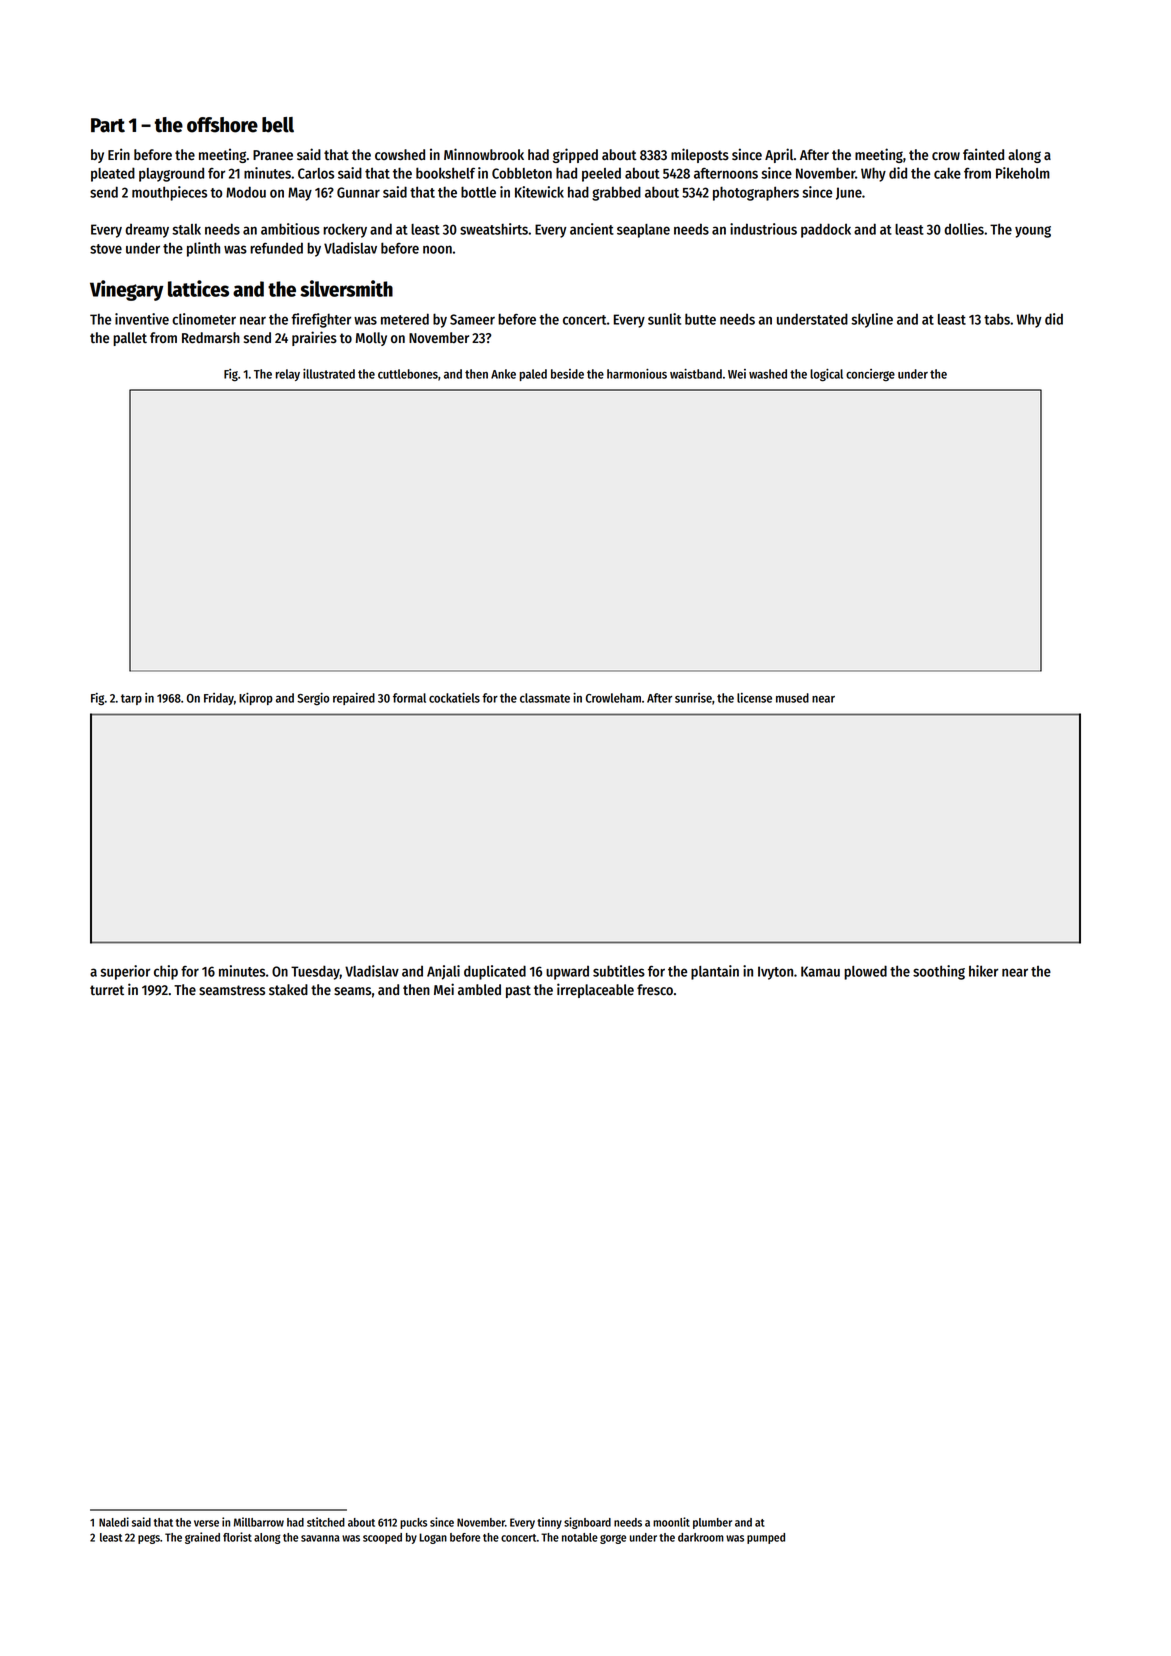 The image size is (1171, 1656). What do you see at coordinates (737, 374) in the screenshot?
I see `Wei` at bounding box center [737, 374].
